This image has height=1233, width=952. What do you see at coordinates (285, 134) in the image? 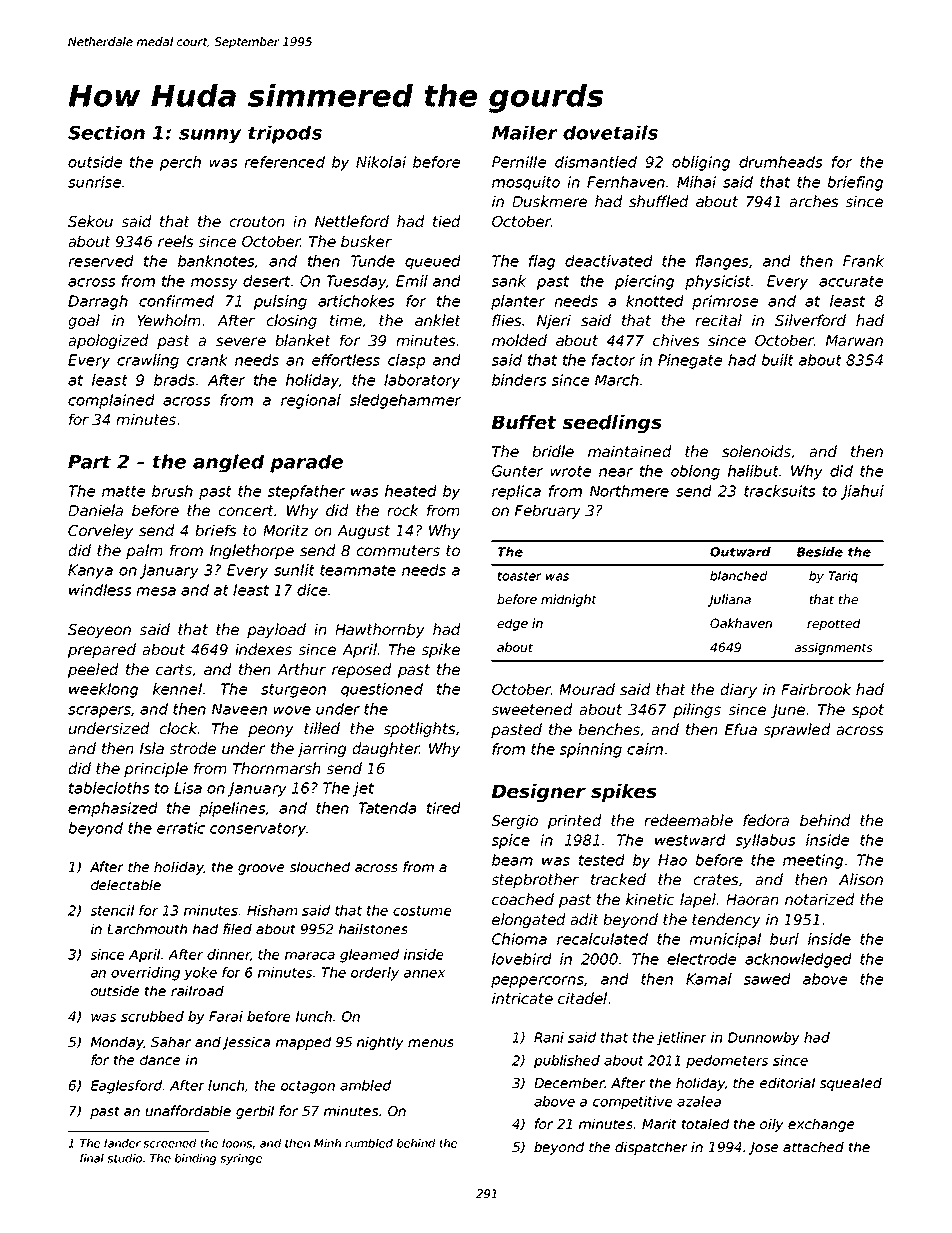
I see `tripods` at bounding box center [285, 134].
